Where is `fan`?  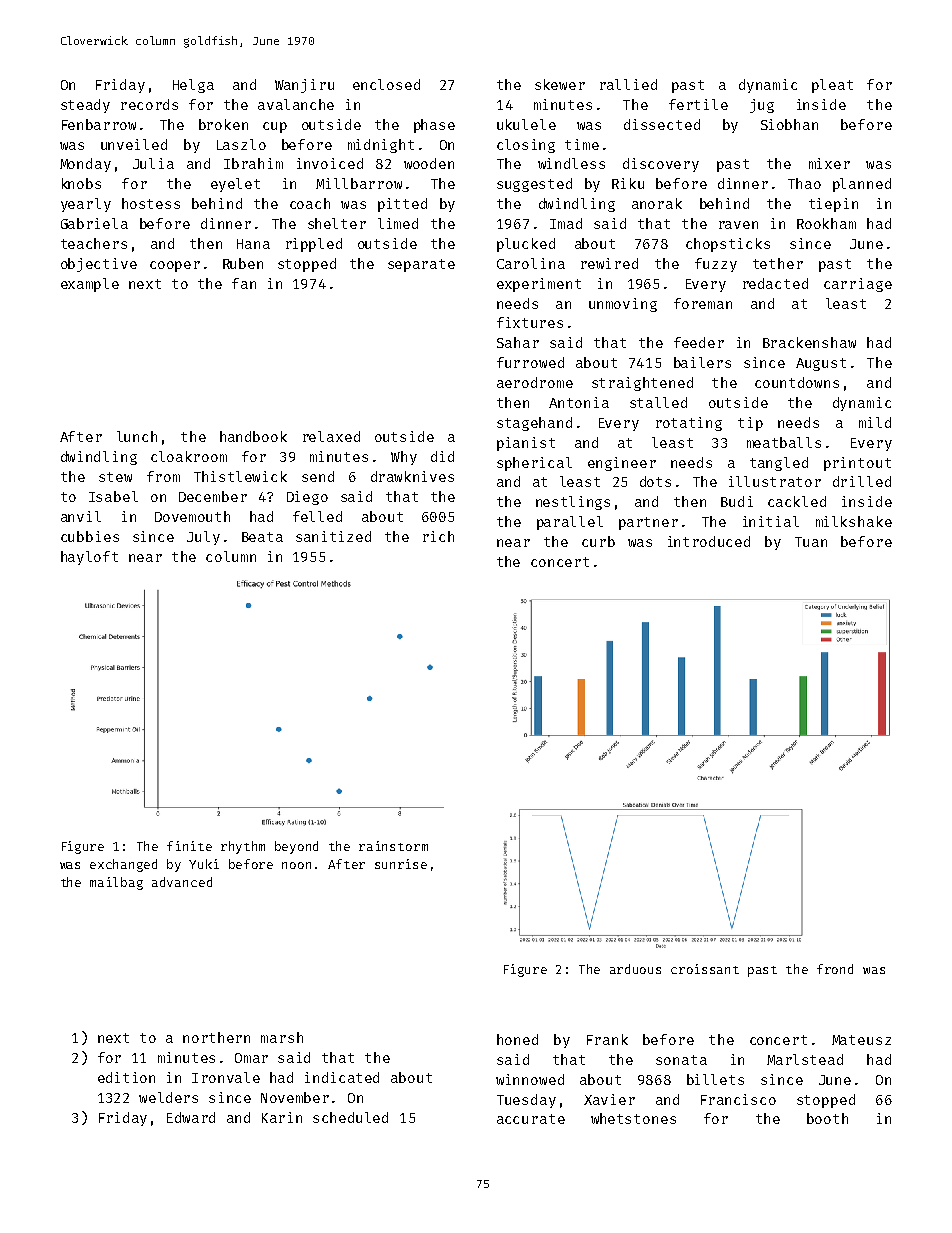
fan is located at coordinates (244, 283).
